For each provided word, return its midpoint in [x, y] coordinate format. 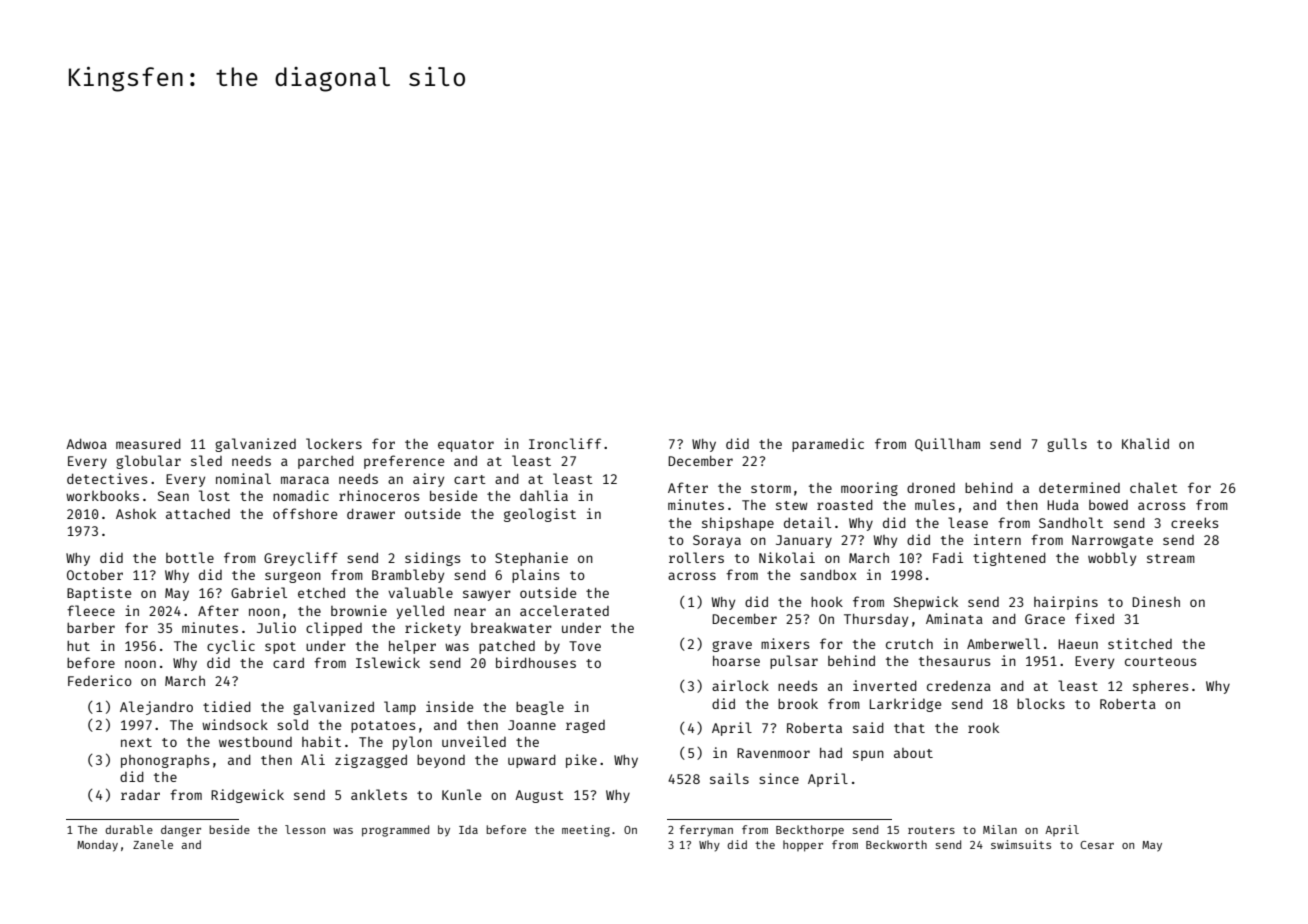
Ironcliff [565, 443]
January [804, 541]
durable [129, 829]
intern [997, 539]
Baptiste [99, 594]
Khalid [1145, 443]
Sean [173, 496]
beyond [441, 761]
